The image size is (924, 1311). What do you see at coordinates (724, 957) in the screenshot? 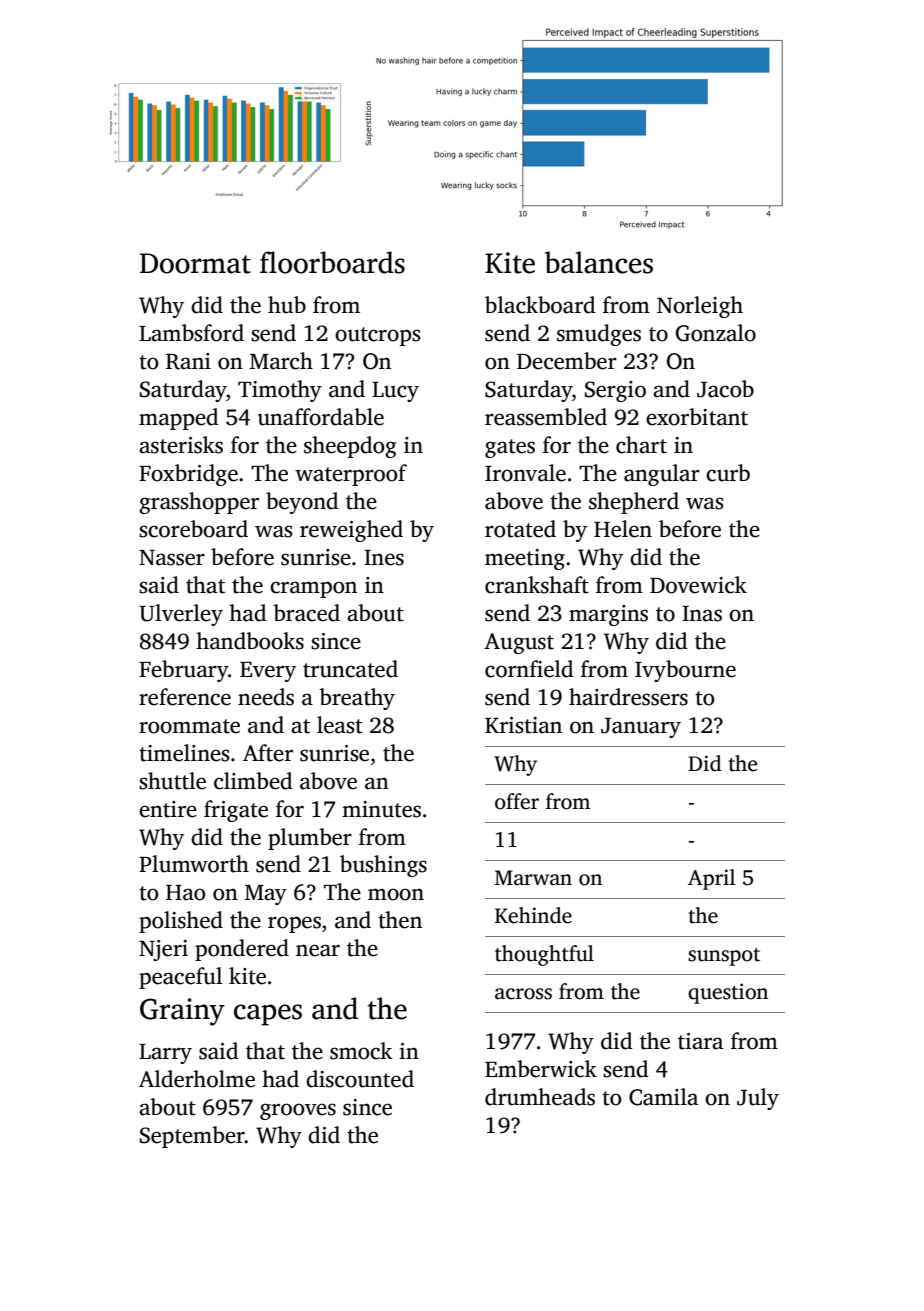
I see `sunspot` at bounding box center [724, 957].
